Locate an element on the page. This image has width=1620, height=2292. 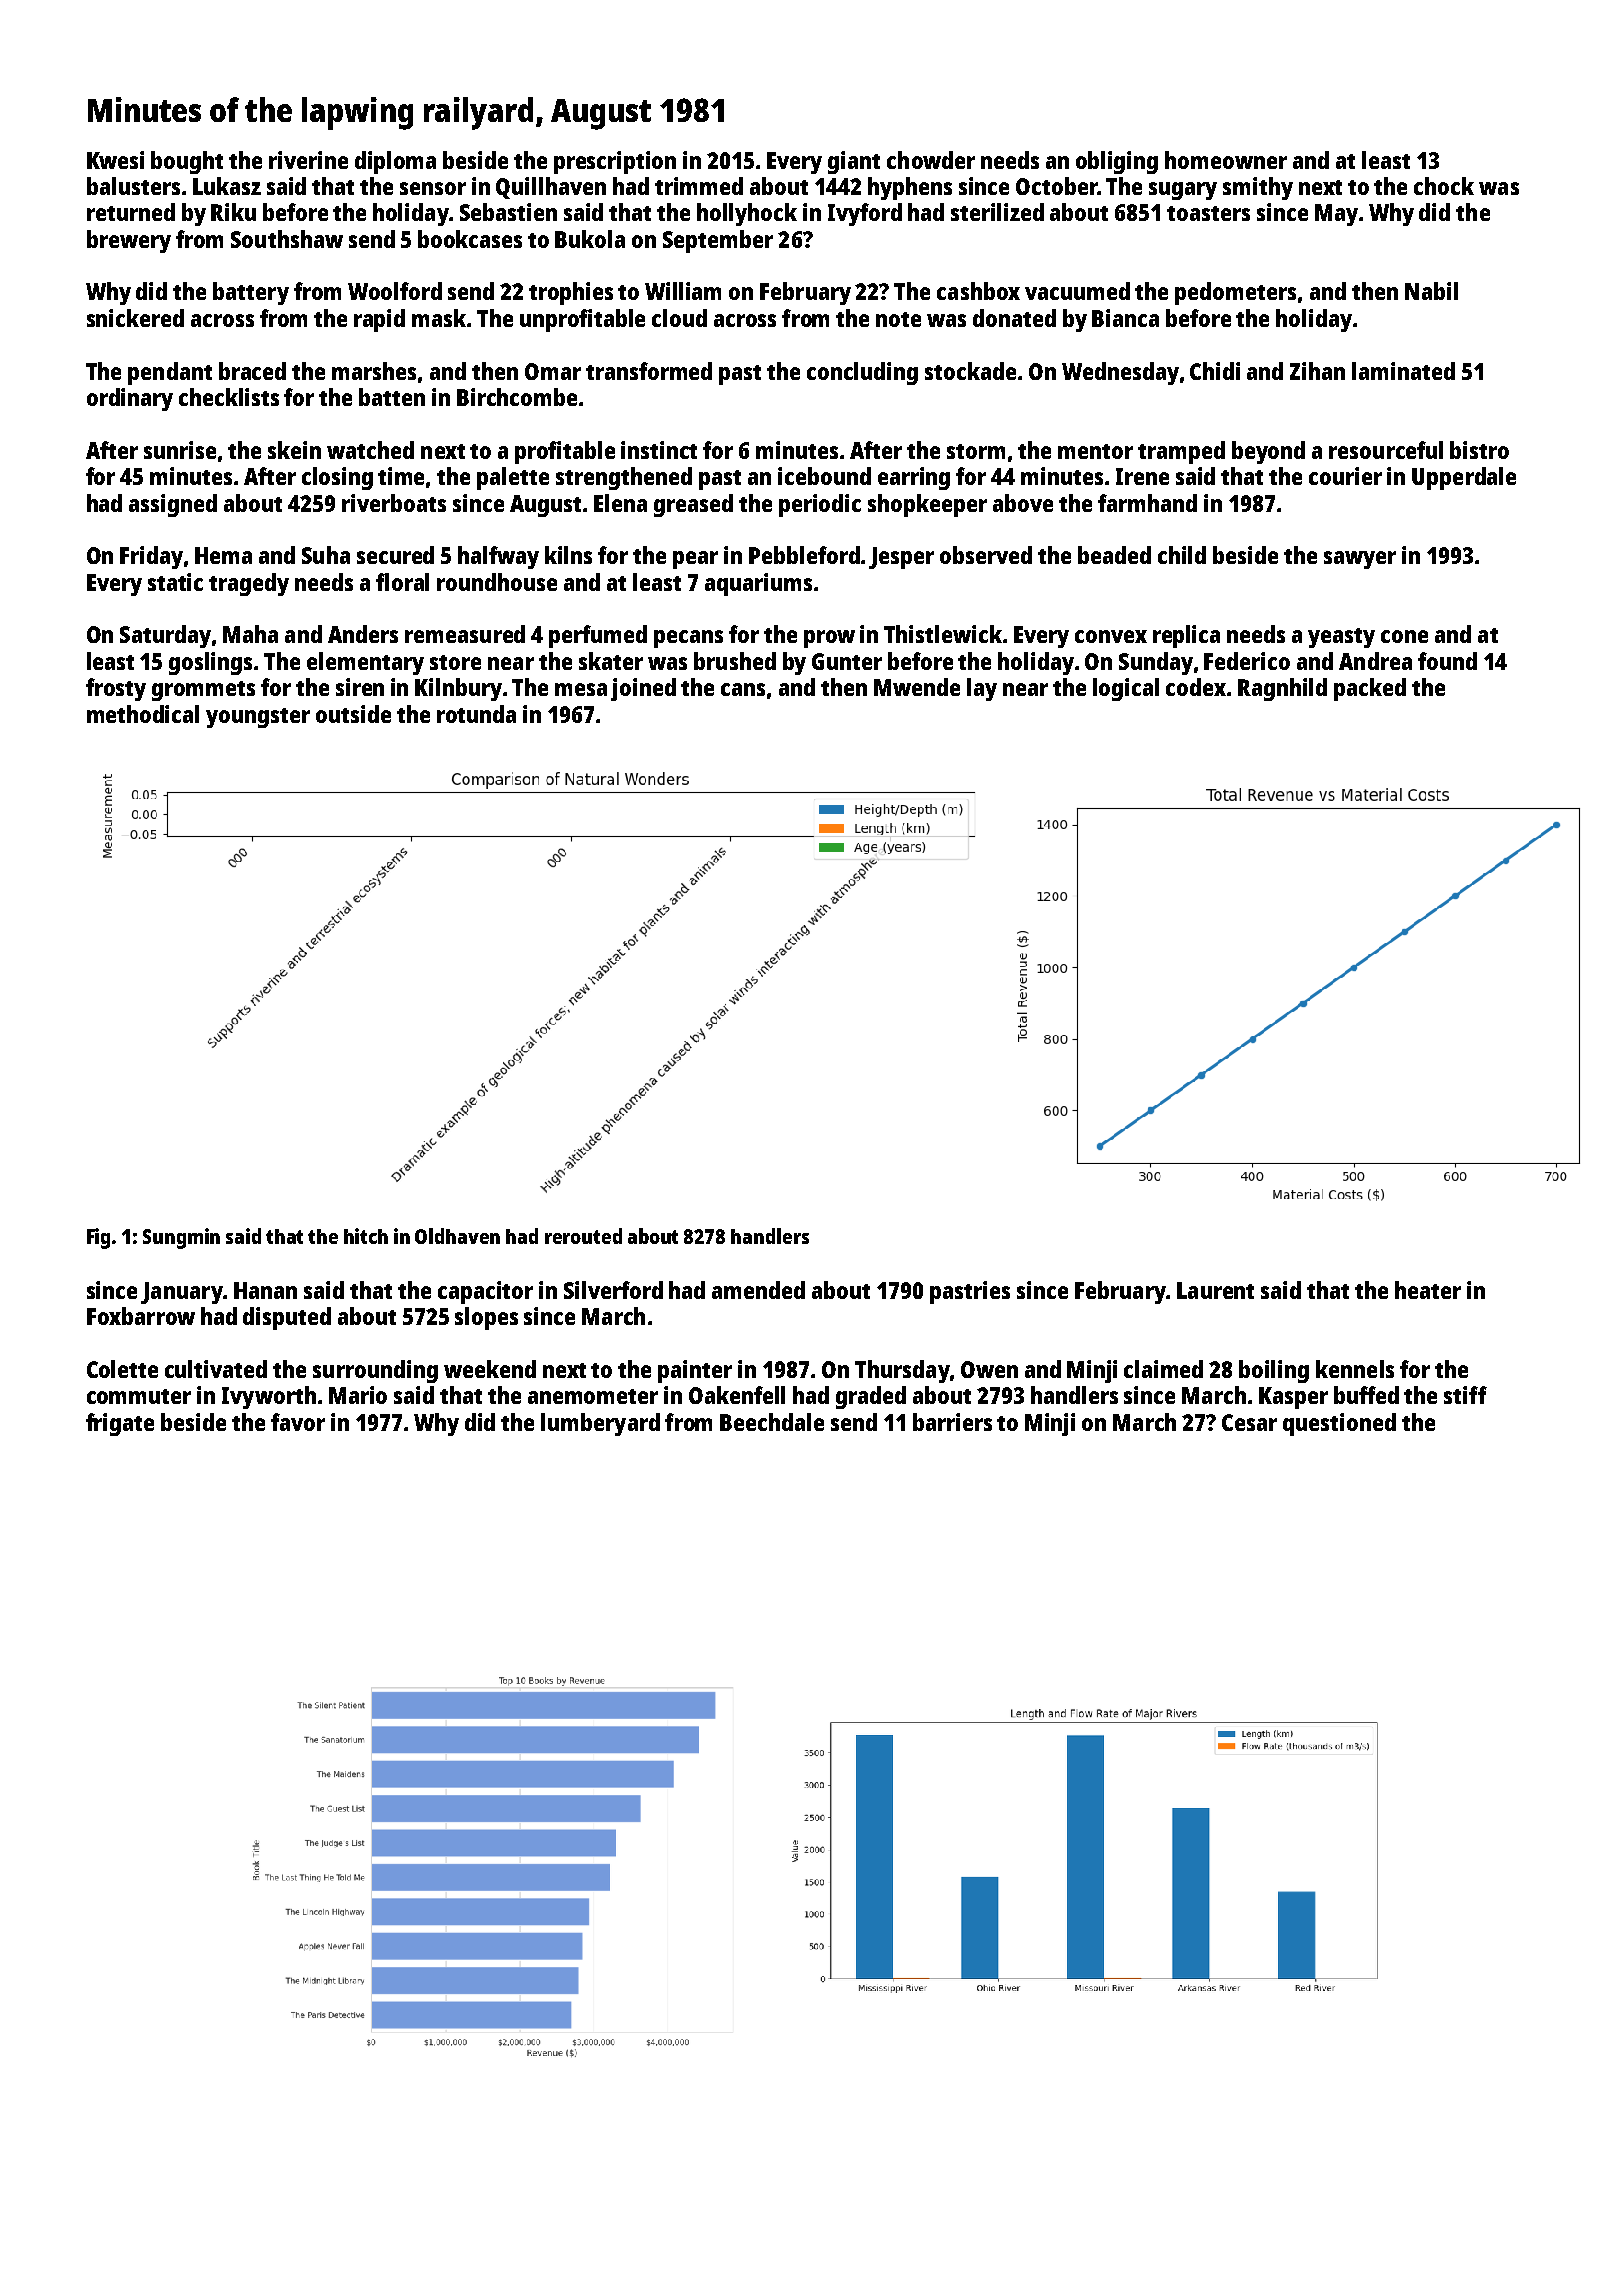
joined is located at coordinates (643, 689).
